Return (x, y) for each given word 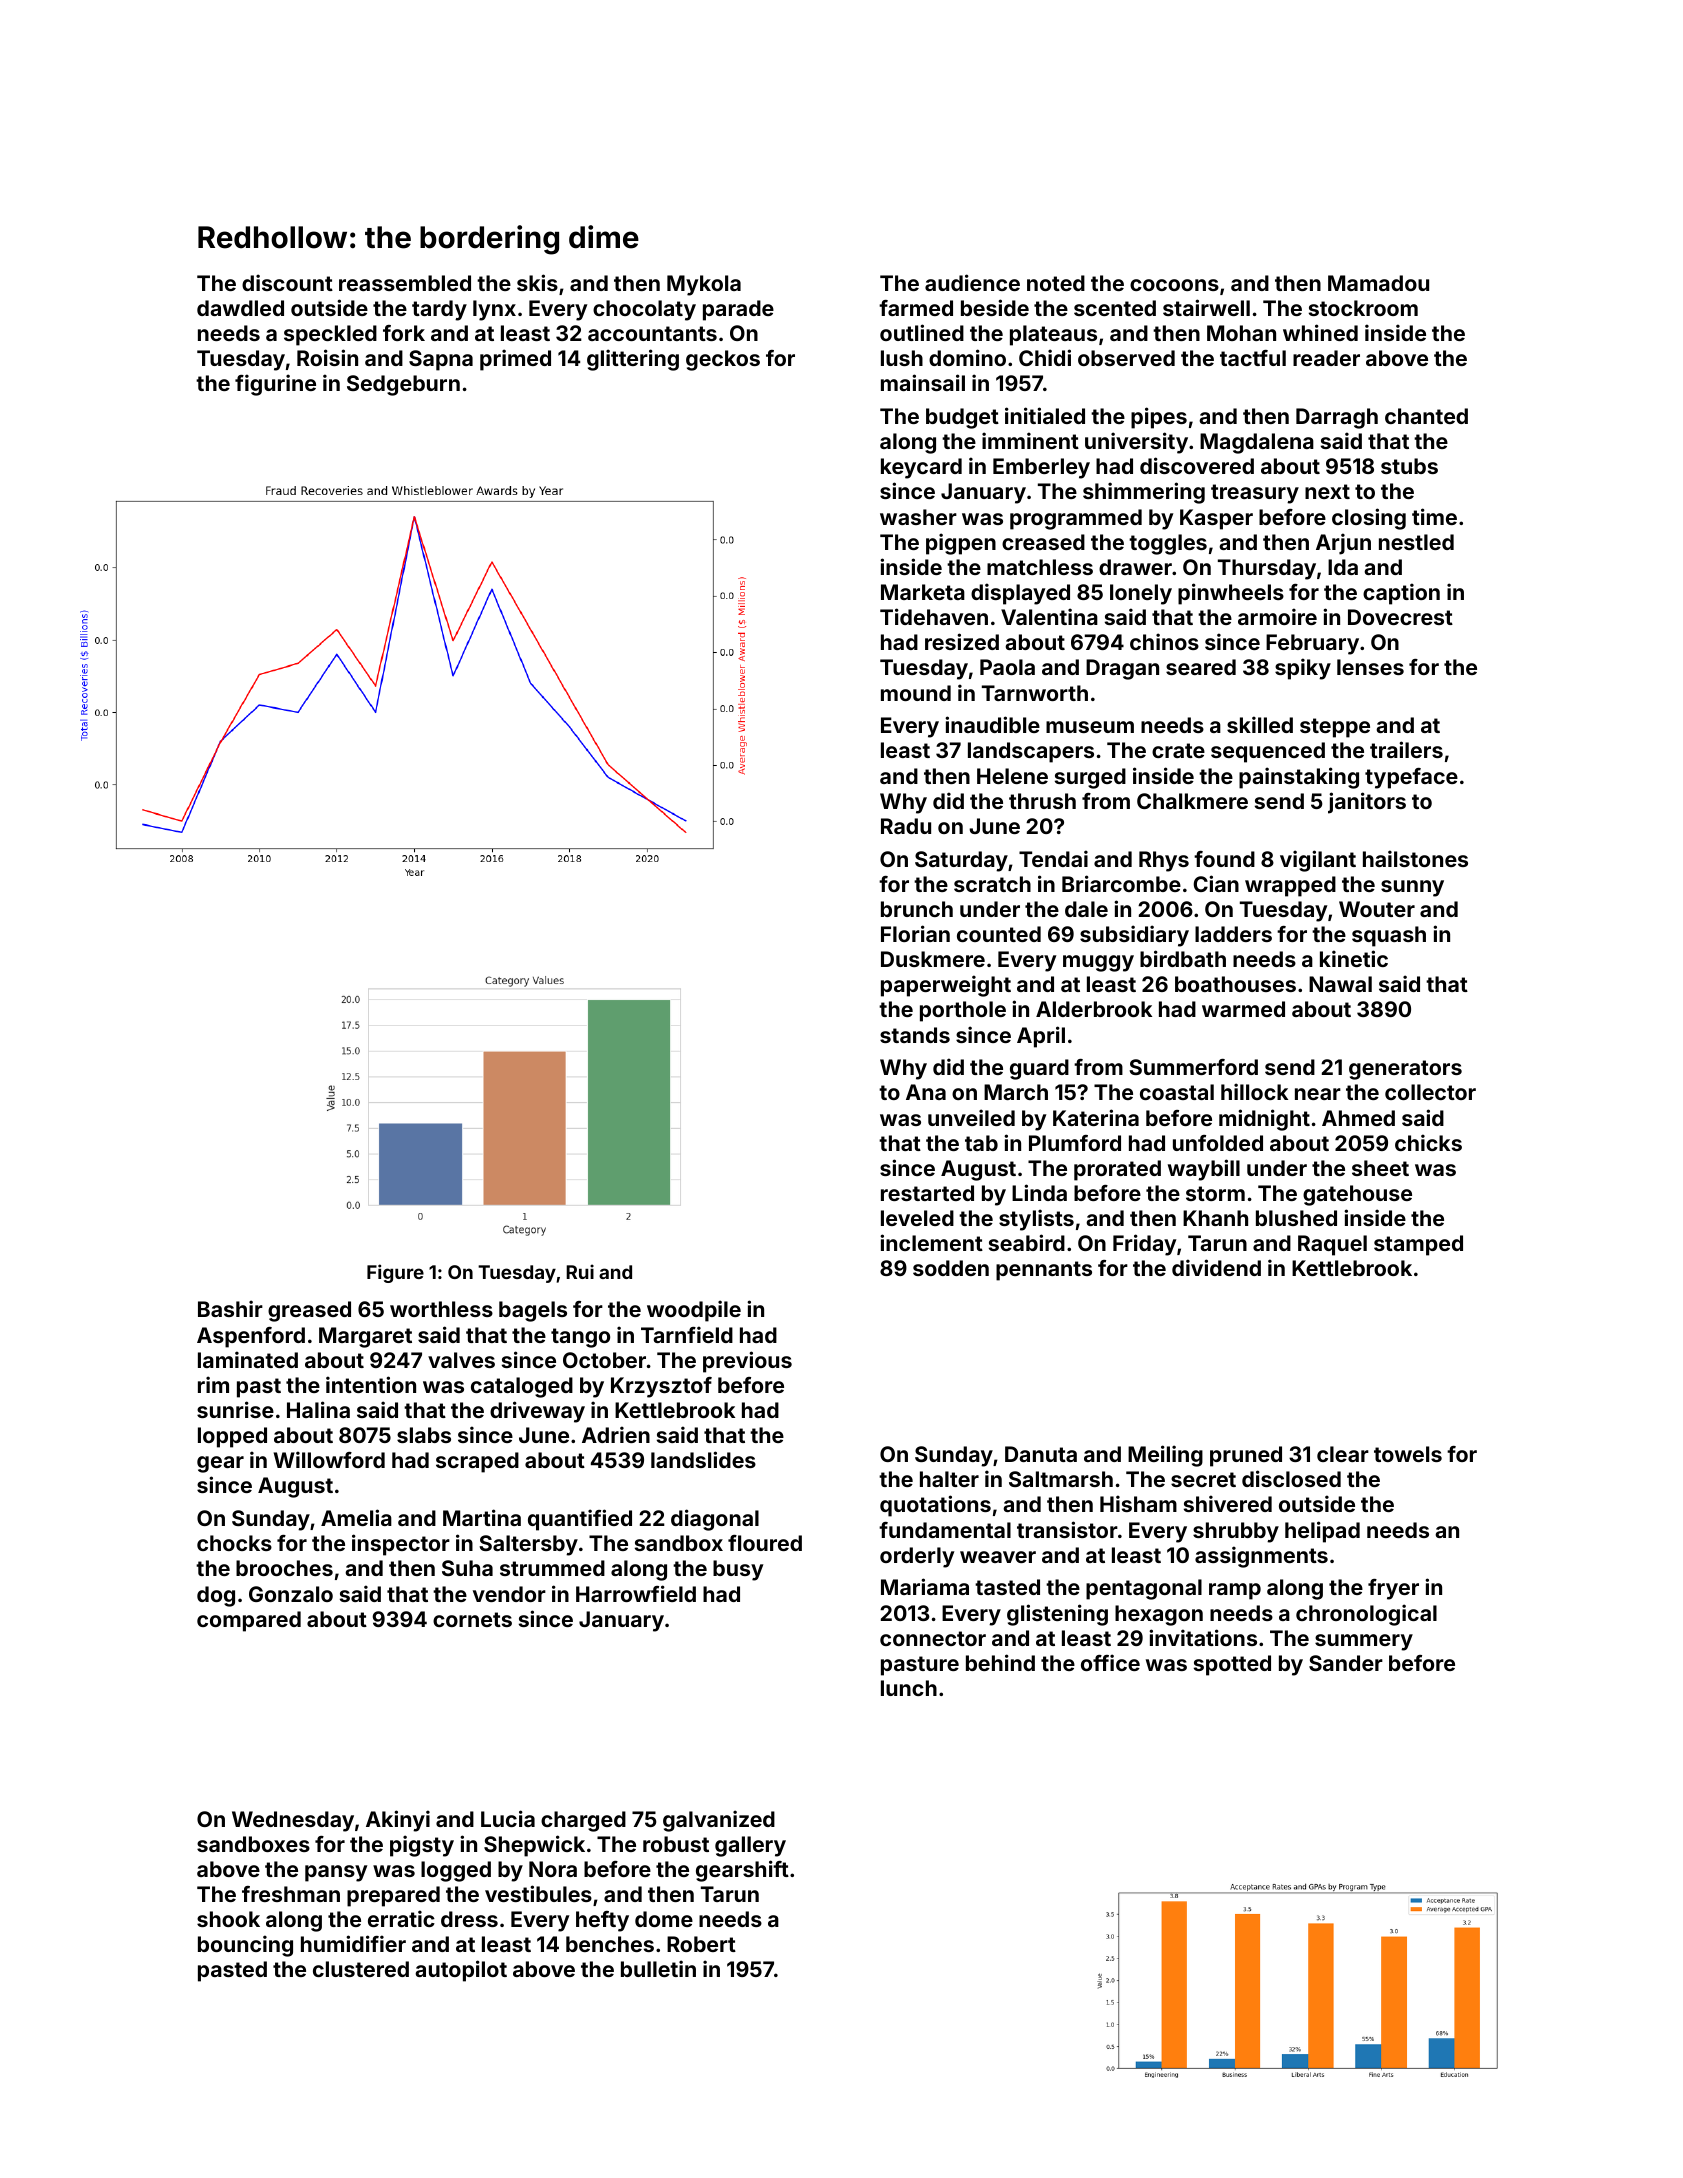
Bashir (230, 1308)
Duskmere (933, 959)
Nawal (1340, 984)
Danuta (1041, 1454)
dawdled (240, 308)
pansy (336, 1873)
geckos (723, 360)
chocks (234, 1543)
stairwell (1206, 307)
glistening (1057, 1615)
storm (1215, 1193)
